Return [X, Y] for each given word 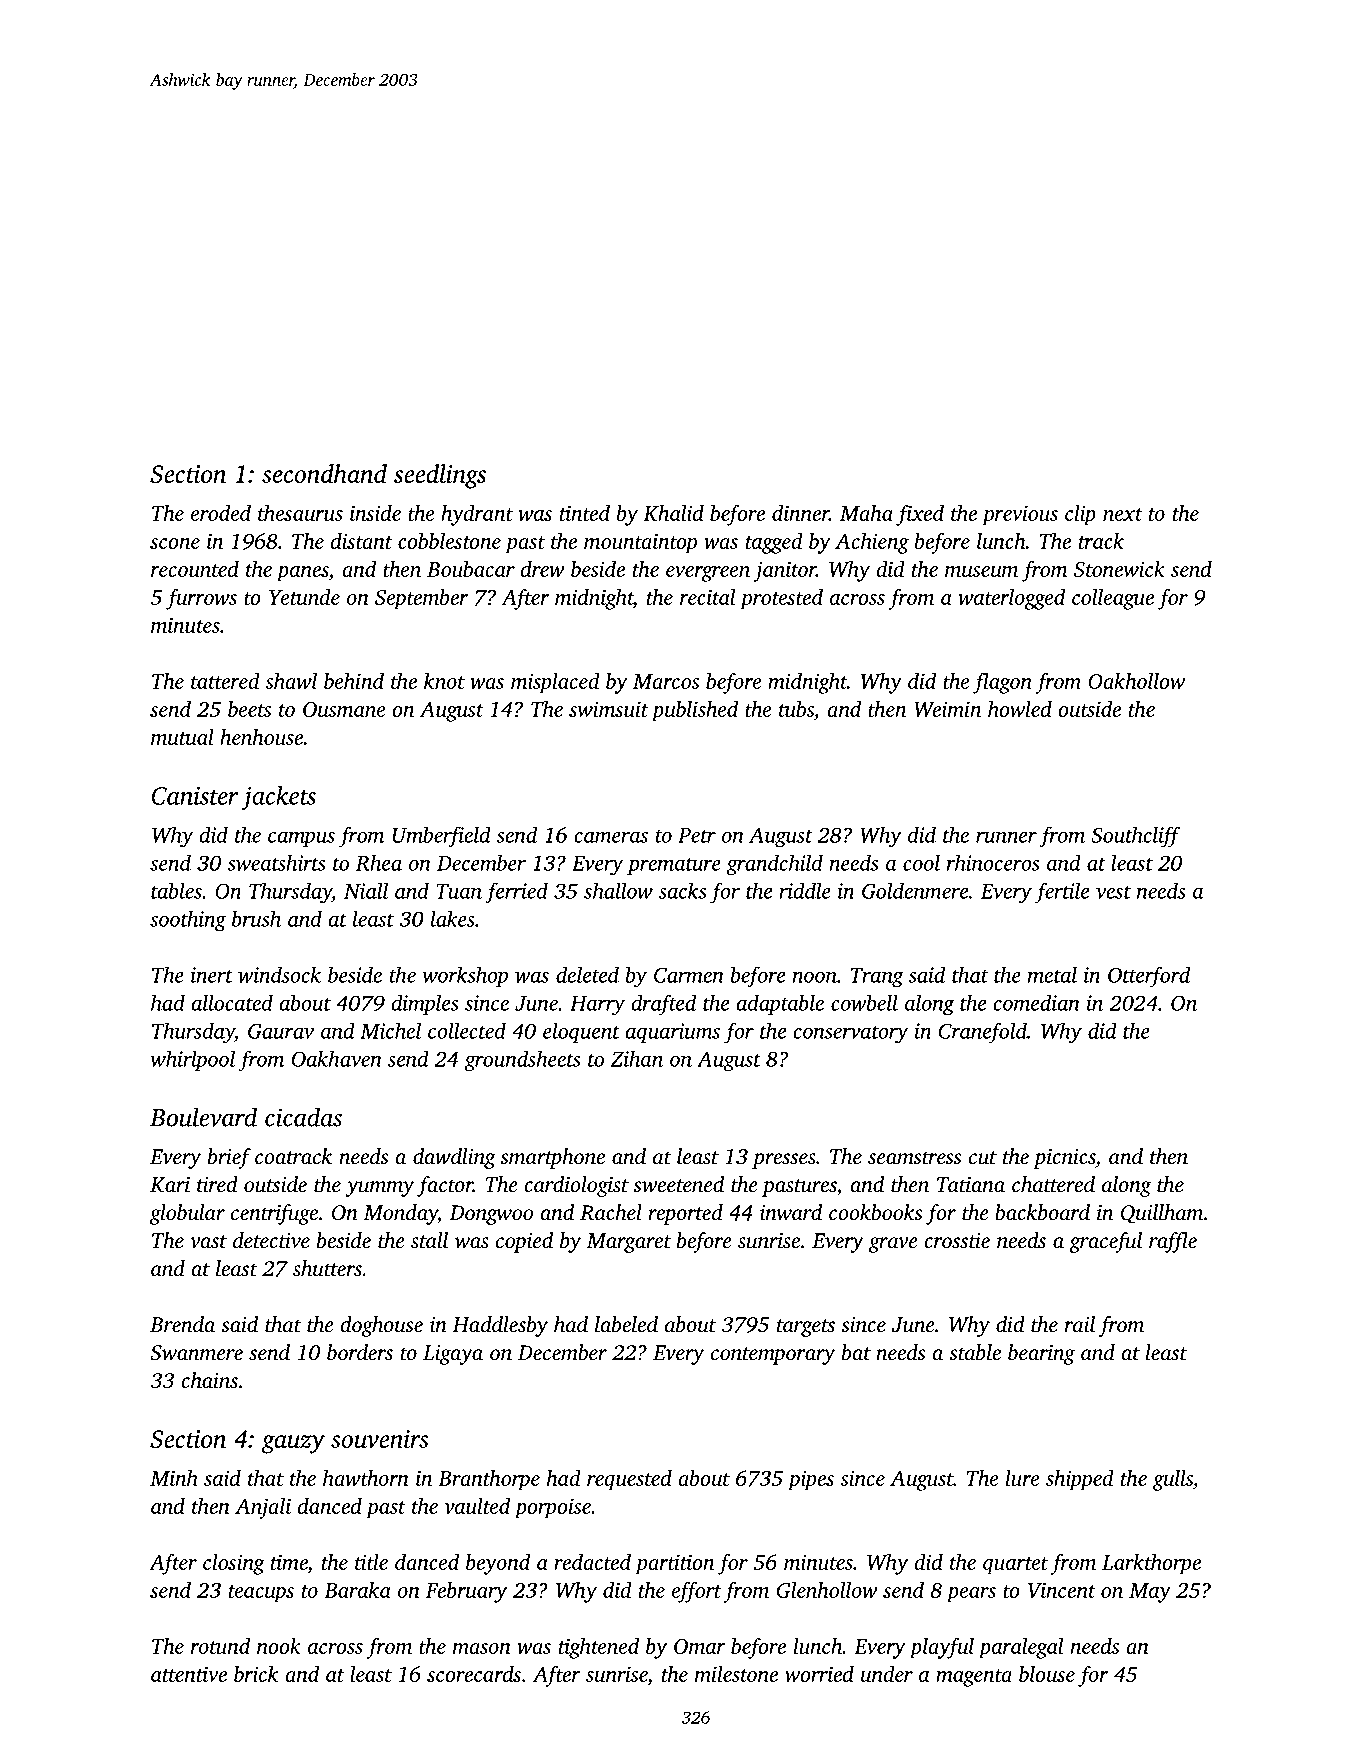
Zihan [637, 1058]
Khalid [673, 513]
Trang [877, 977]
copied [524, 1242]
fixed [920, 515]
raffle [1173, 1242]
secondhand [324, 473]
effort [696, 1592]
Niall [366, 890]
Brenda [182, 1324]
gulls [1173, 1480]
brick [256, 1674]
